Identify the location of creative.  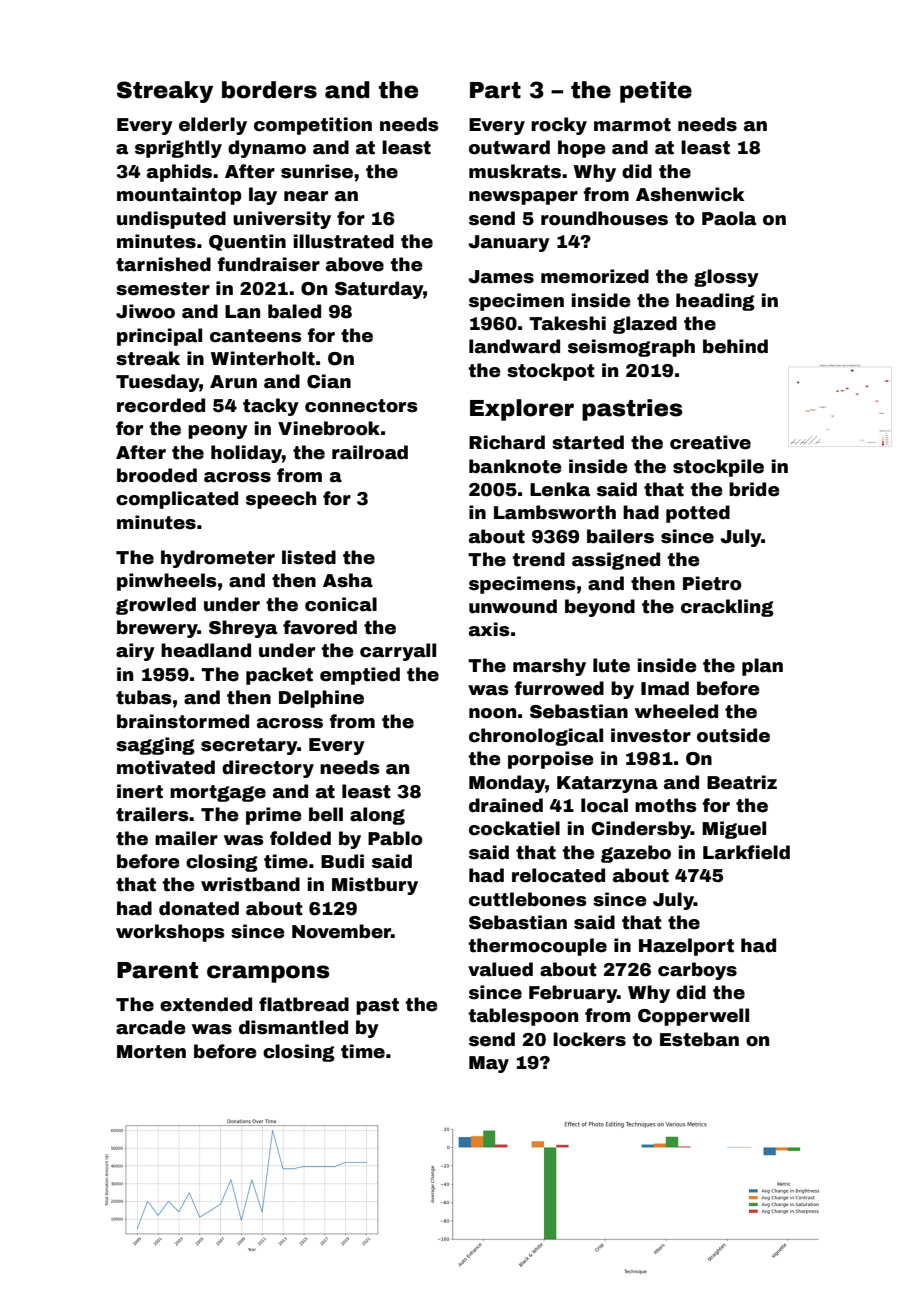
(710, 442).
